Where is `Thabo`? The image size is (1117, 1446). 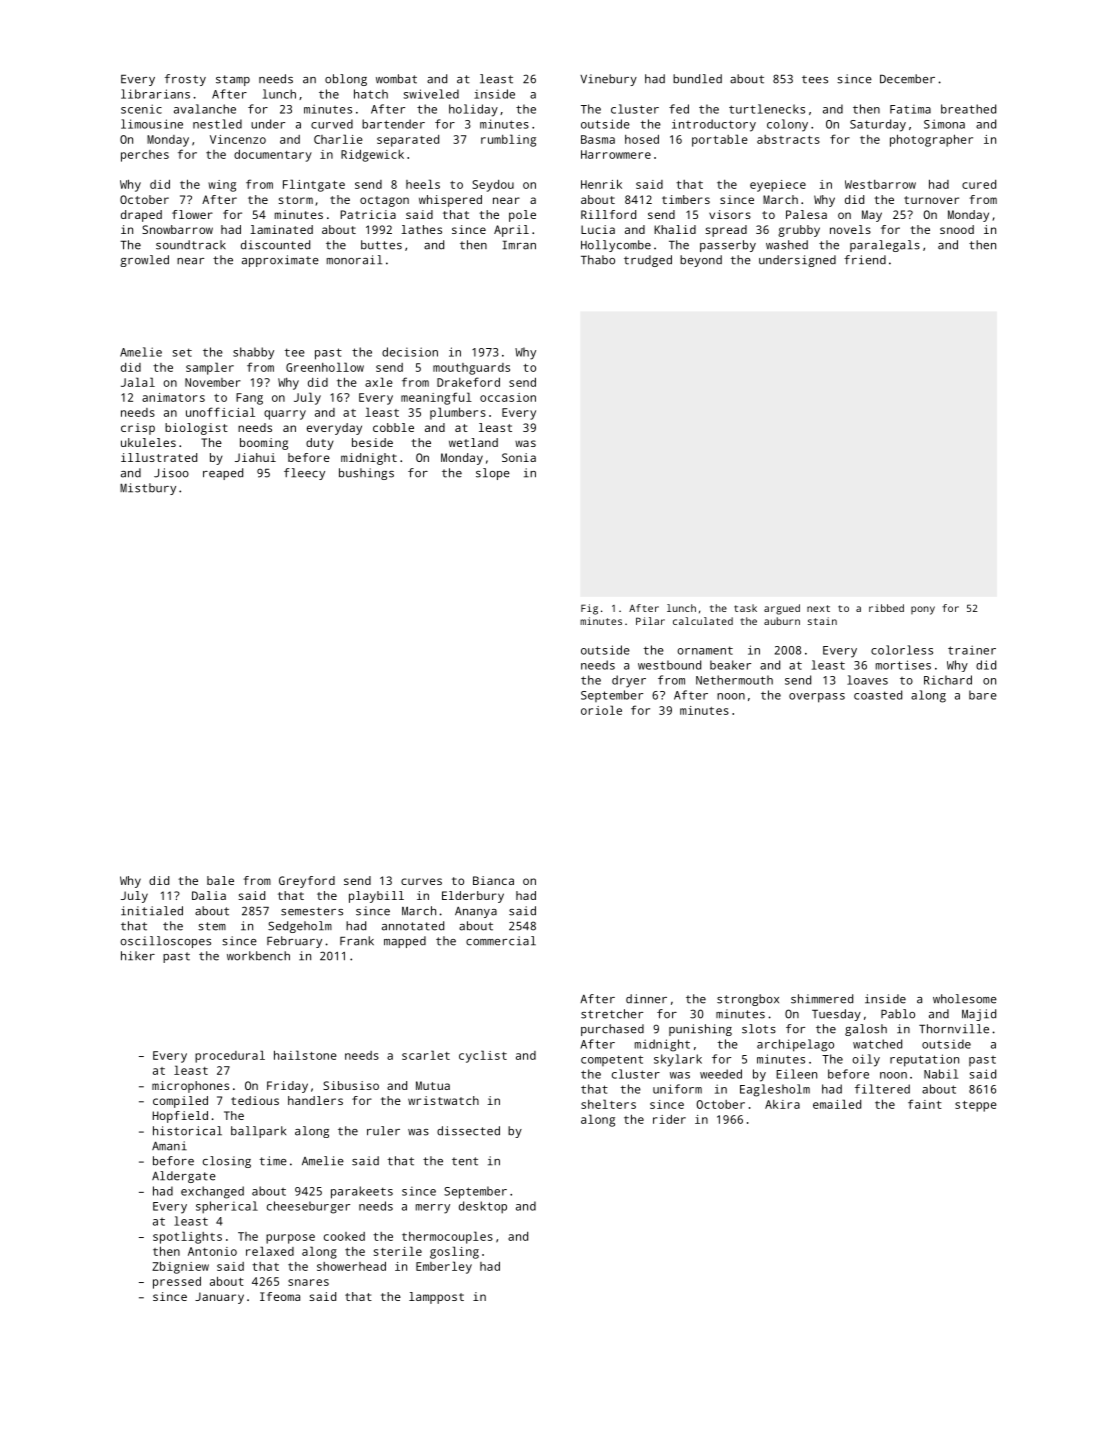 Thabo is located at coordinates (598, 260).
